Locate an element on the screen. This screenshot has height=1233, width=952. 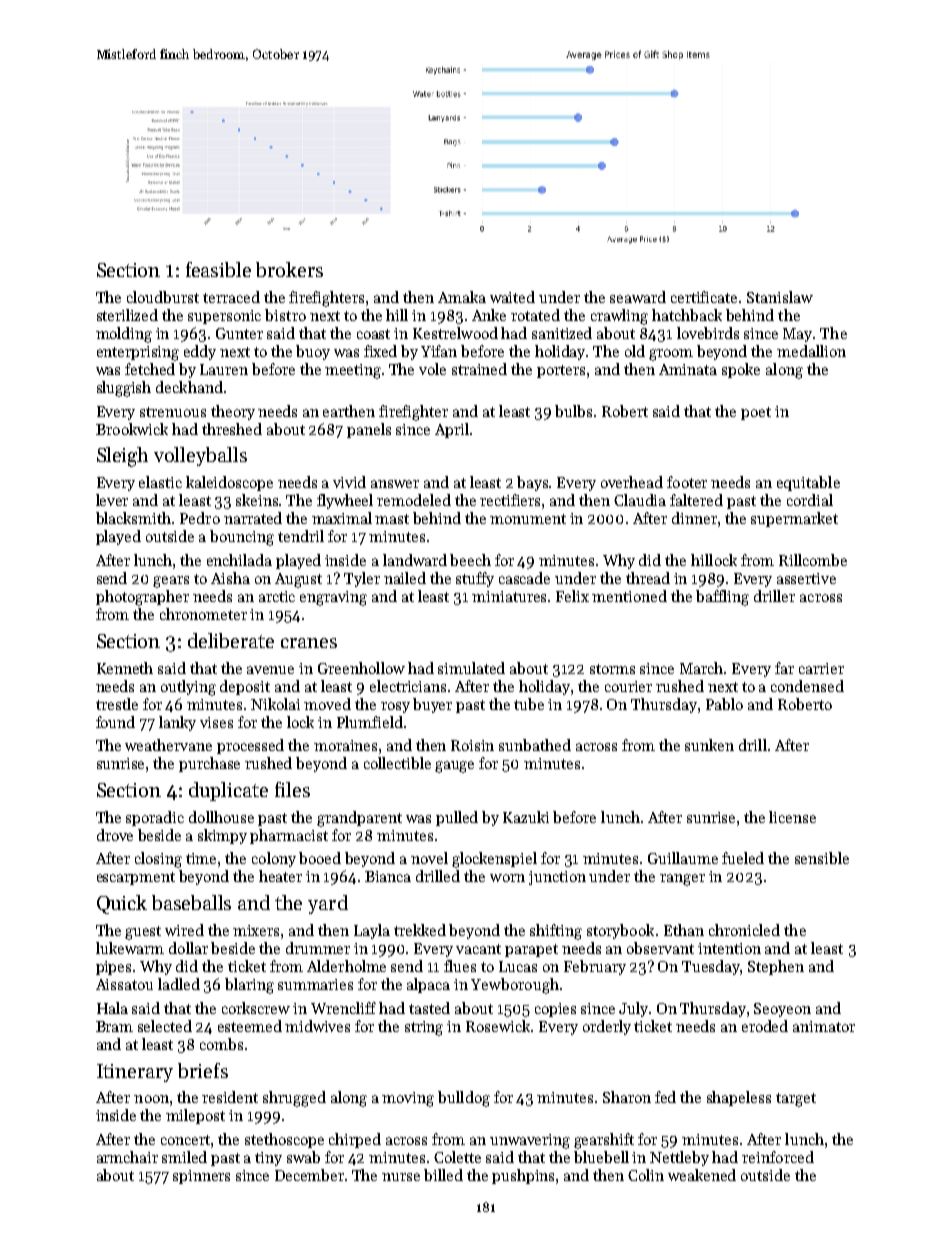
Stanislaw is located at coordinates (780, 297).
